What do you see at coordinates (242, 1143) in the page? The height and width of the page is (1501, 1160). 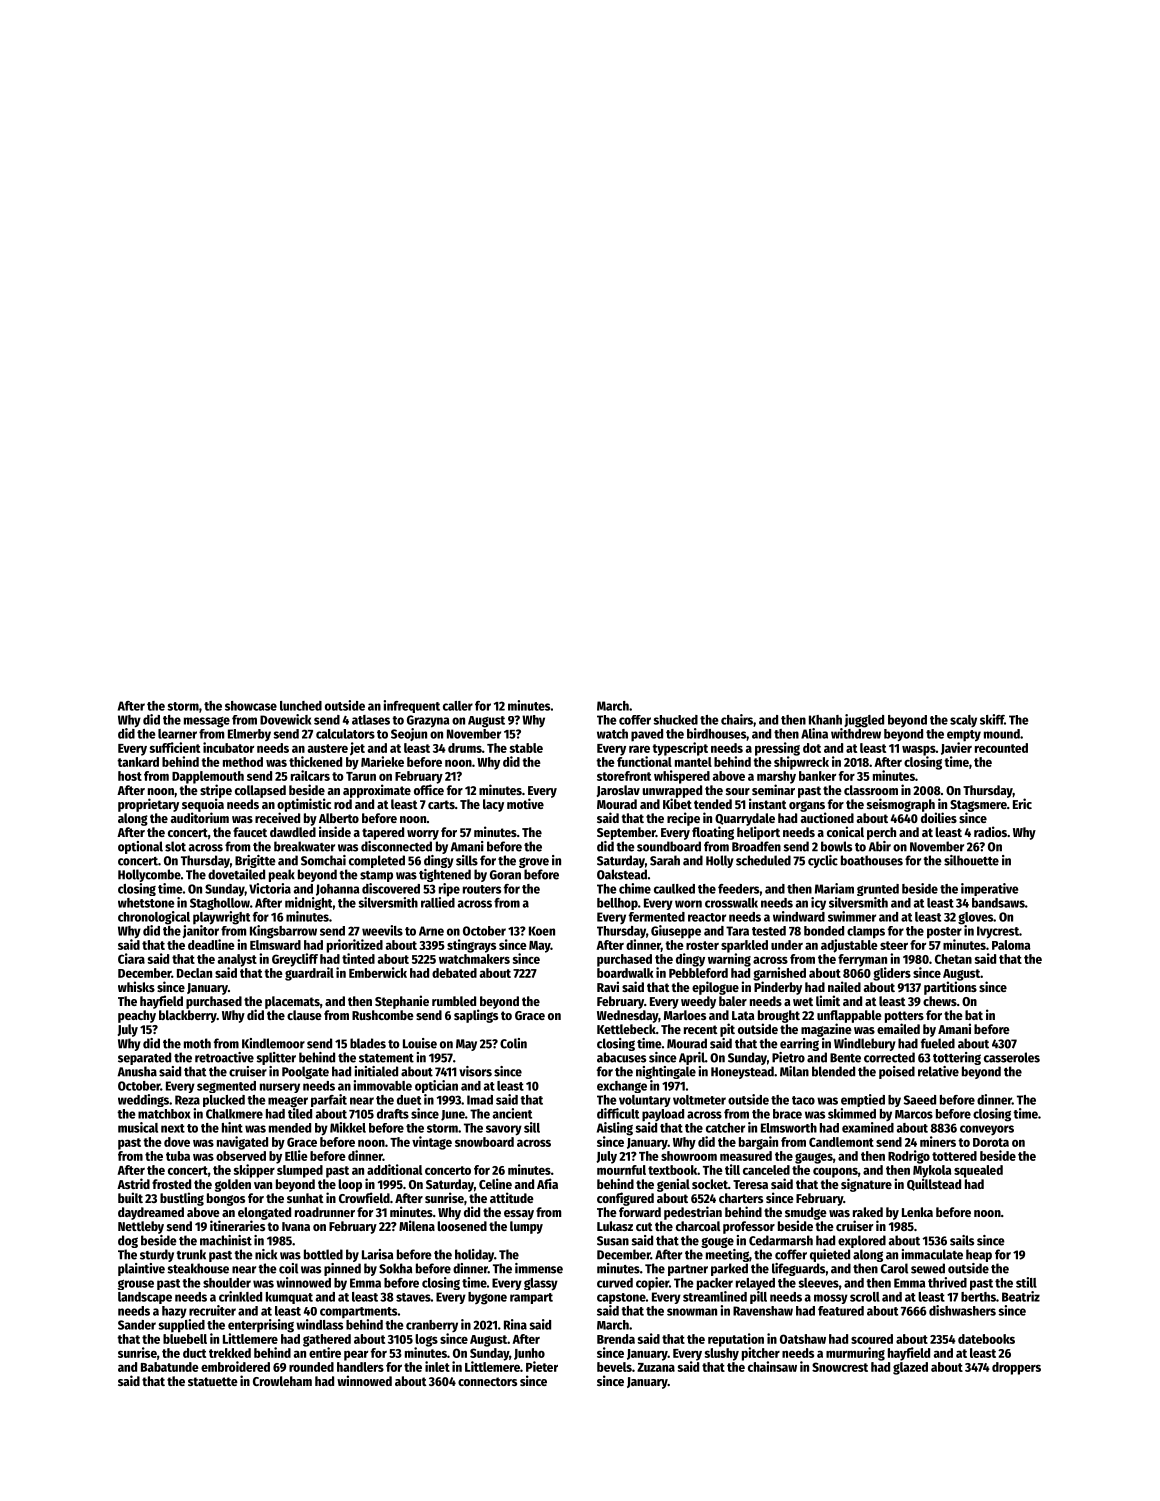 I see `navigated` at bounding box center [242, 1143].
